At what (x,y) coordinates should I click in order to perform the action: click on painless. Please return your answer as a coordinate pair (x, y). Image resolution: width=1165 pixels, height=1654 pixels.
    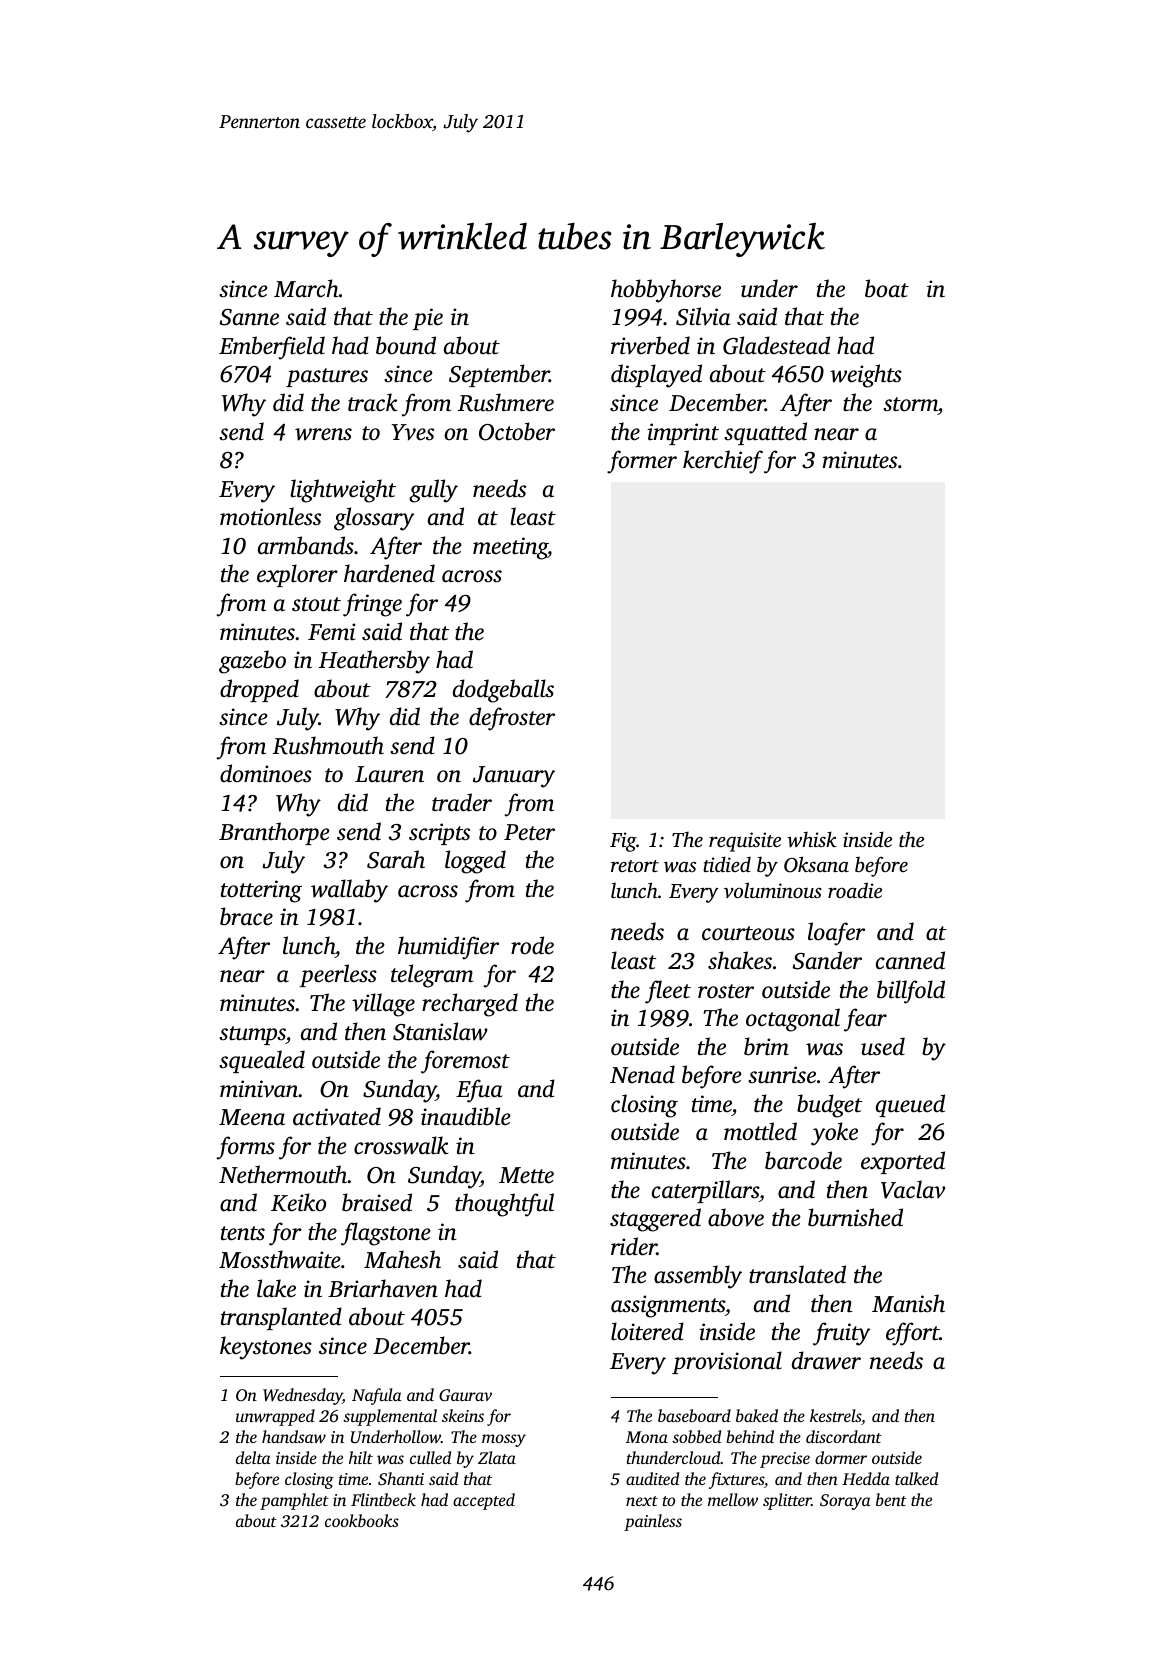
    Looking at the image, I should click on (653, 1522).
